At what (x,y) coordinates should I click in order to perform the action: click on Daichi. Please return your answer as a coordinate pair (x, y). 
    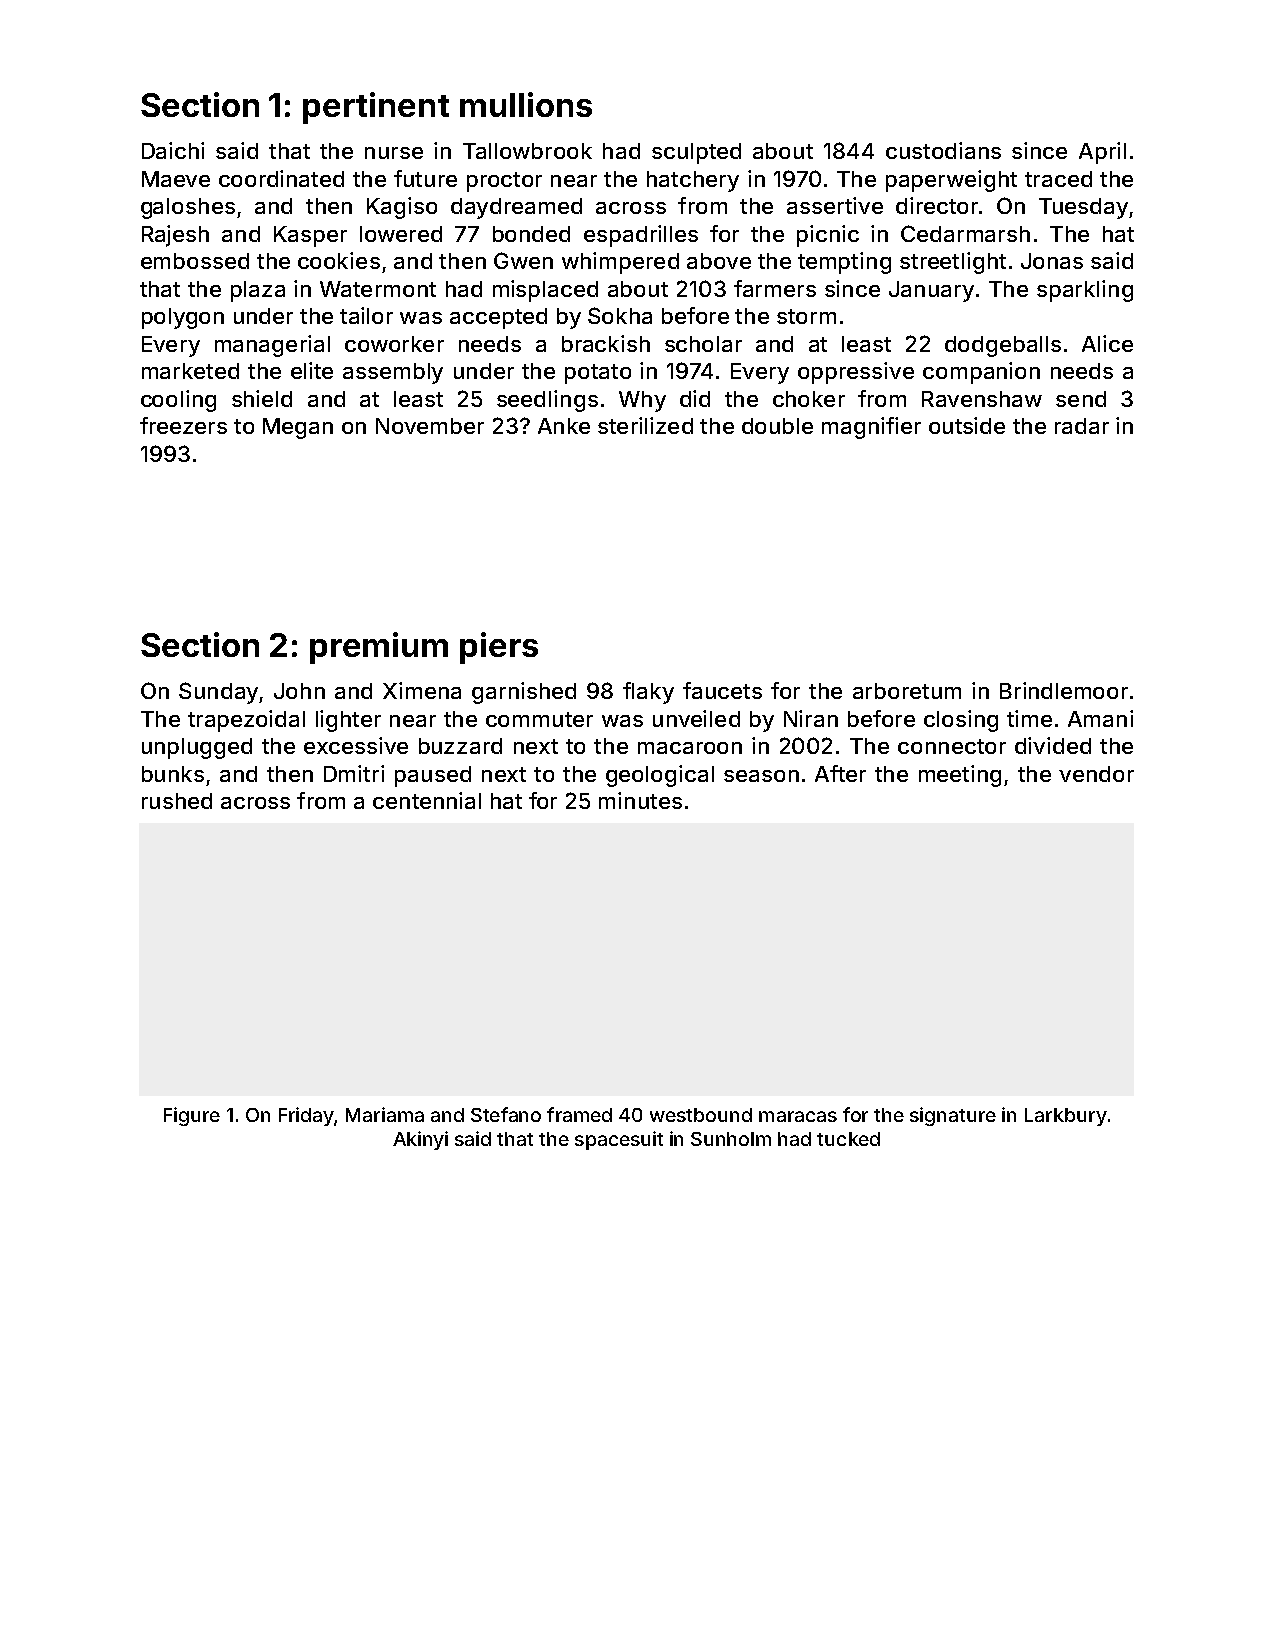
    Looking at the image, I should click on (173, 150).
